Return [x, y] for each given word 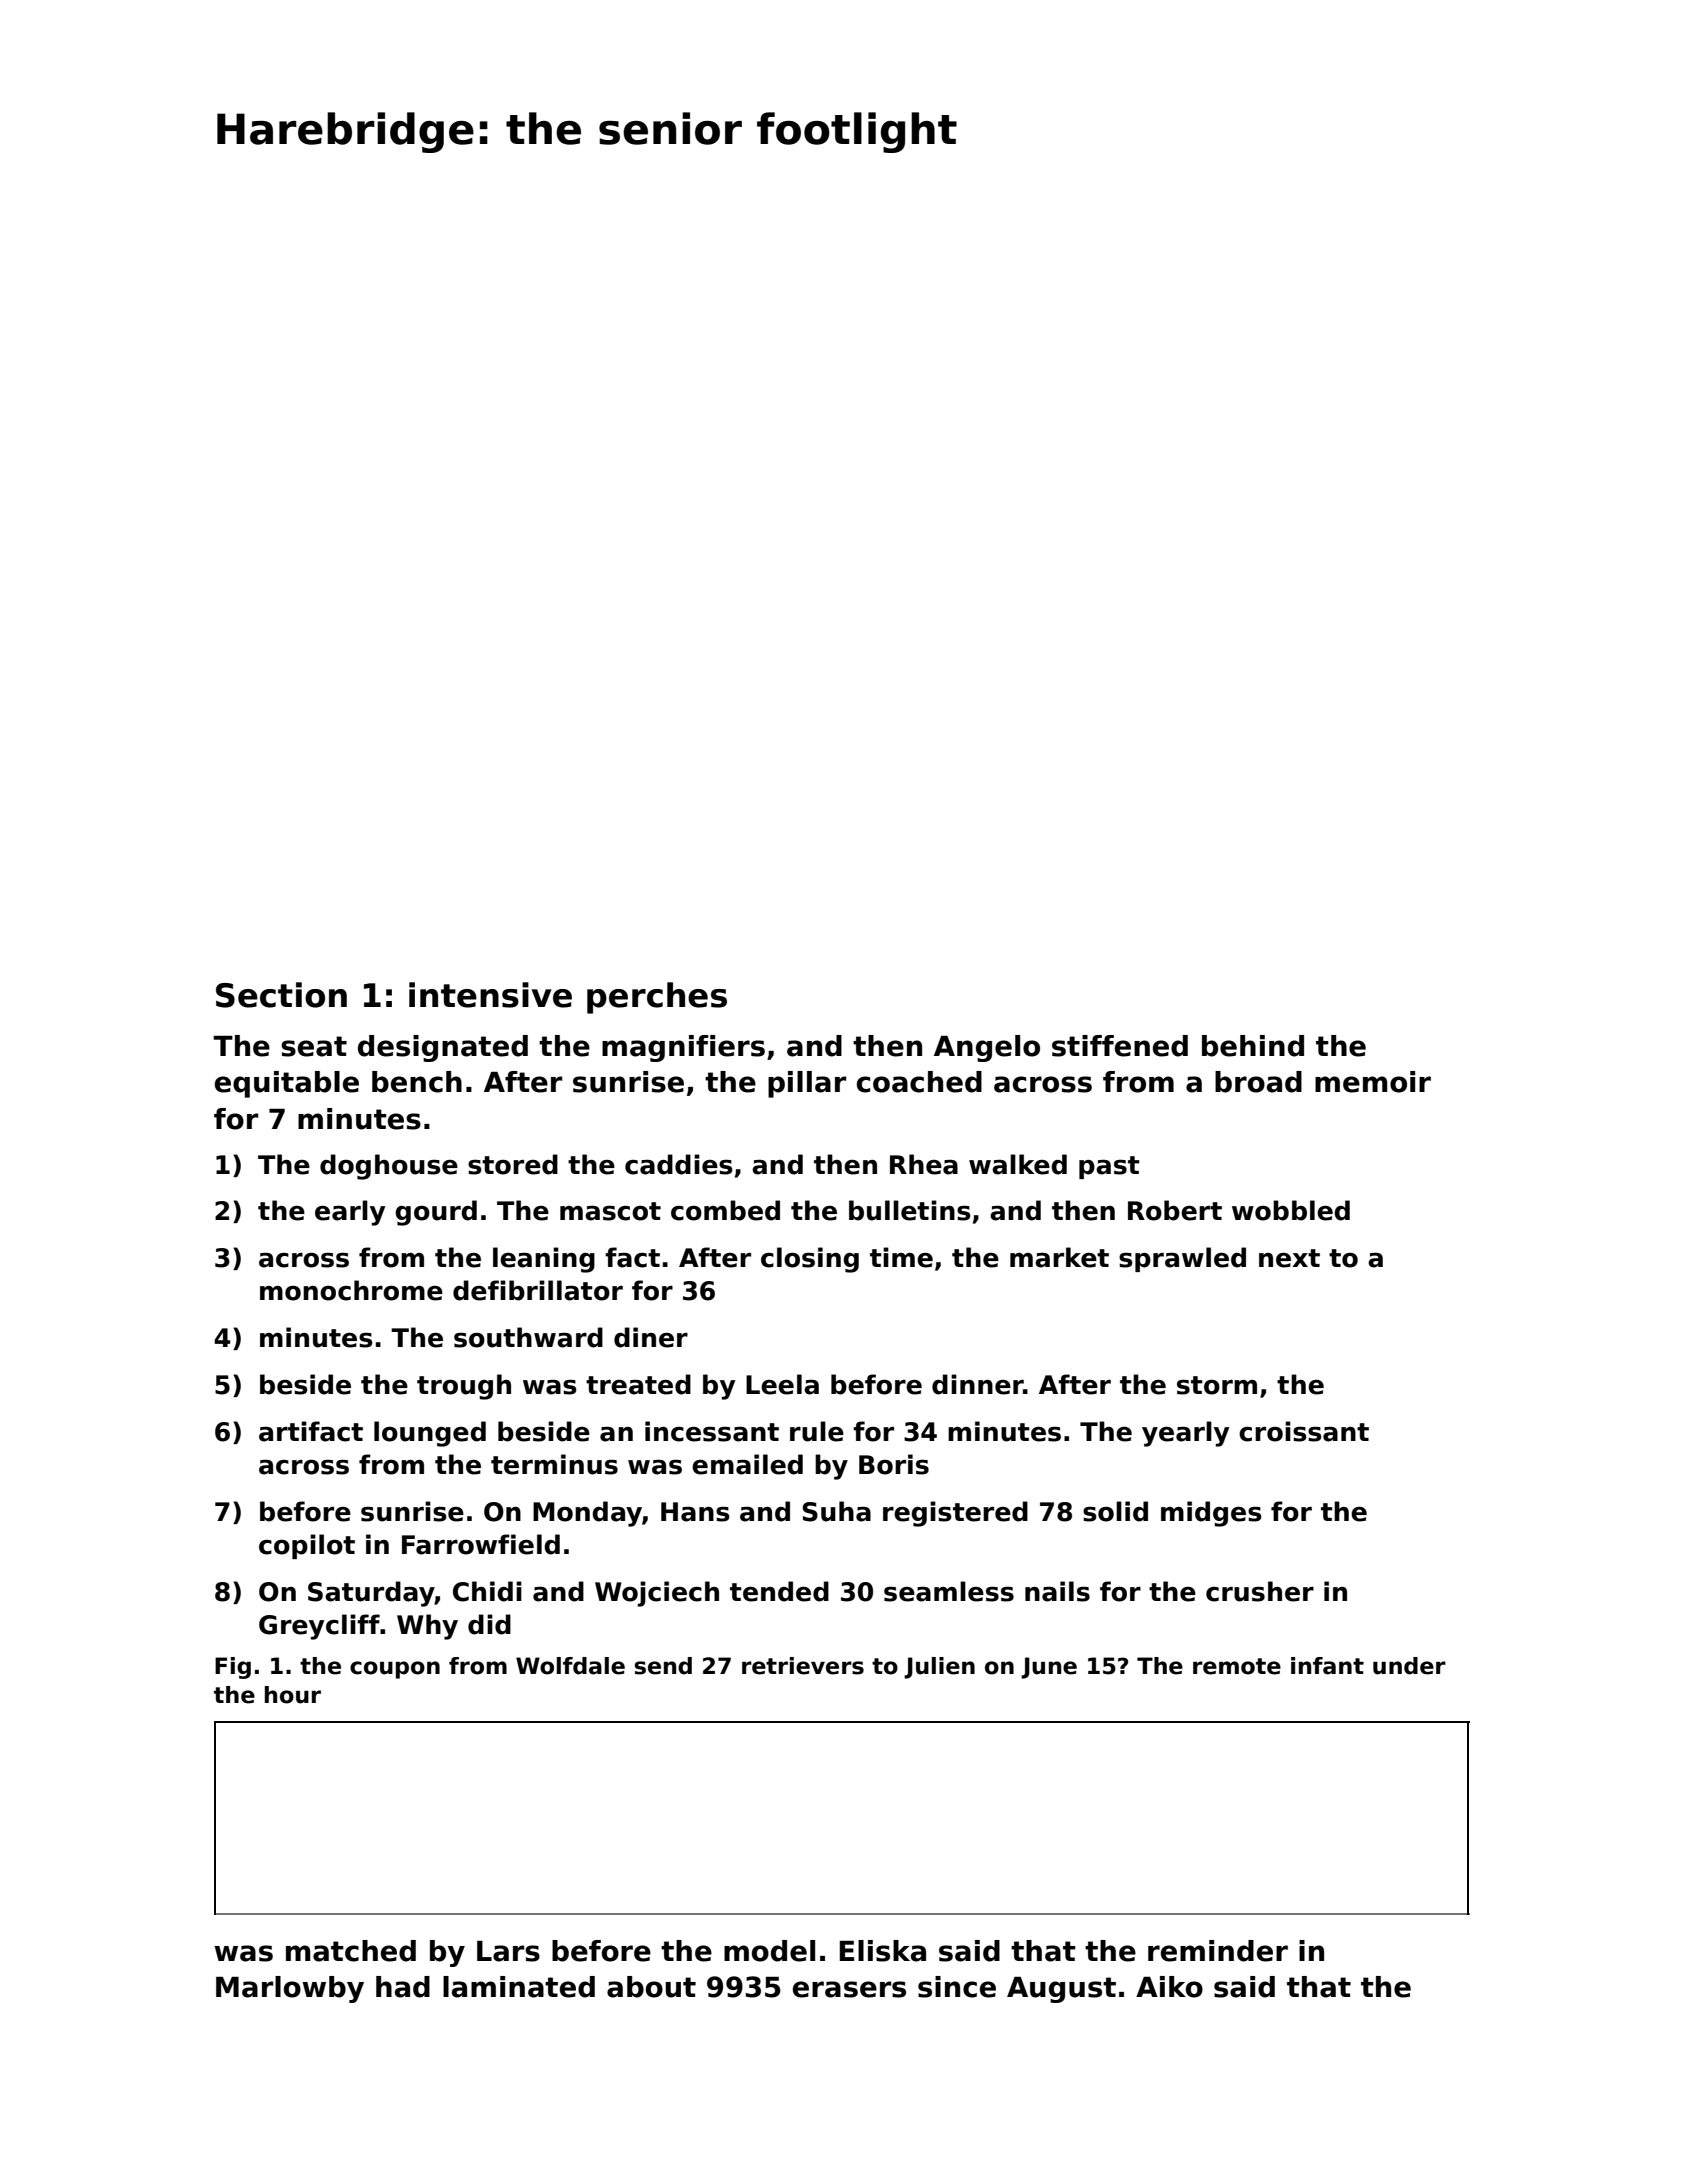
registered [955, 1514]
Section [281, 995]
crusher [1260, 1591]
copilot [307, 1546]
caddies [679, 1164]
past [1109, 1167]
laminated [519, 1987]
